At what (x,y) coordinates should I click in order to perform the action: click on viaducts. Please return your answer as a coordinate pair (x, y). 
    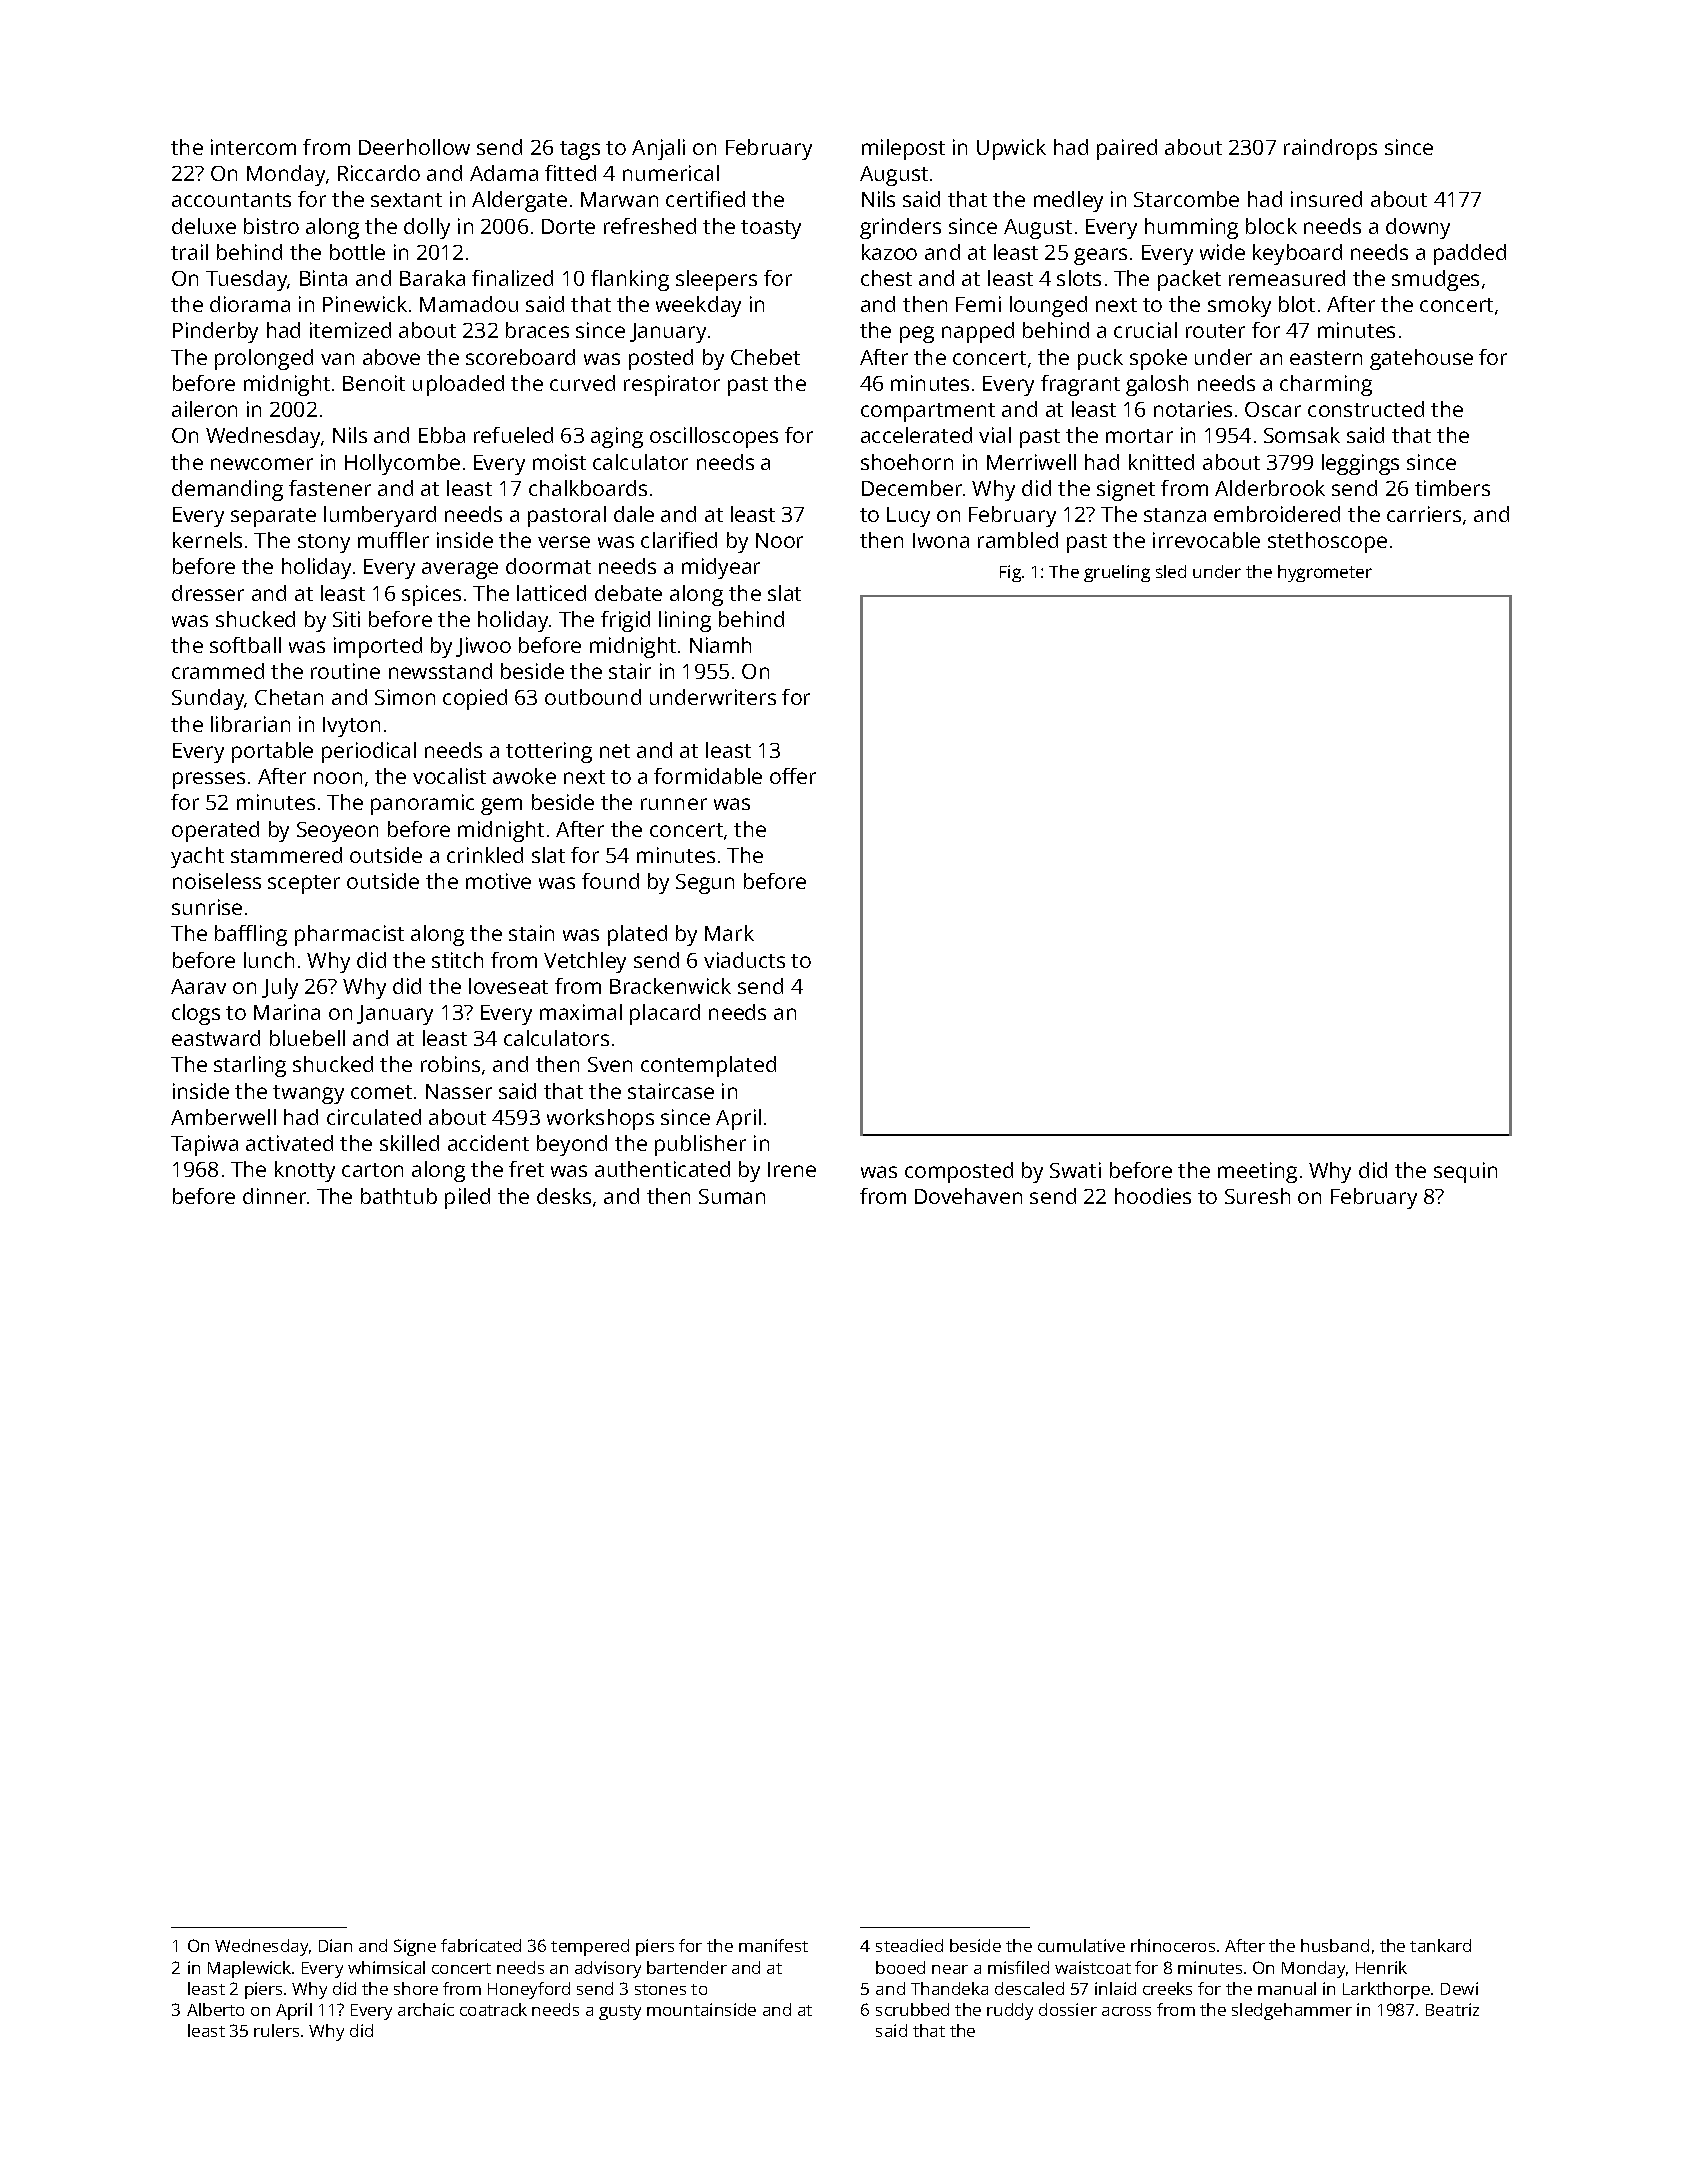
    Looking at the image, I should click on (744, 960).
